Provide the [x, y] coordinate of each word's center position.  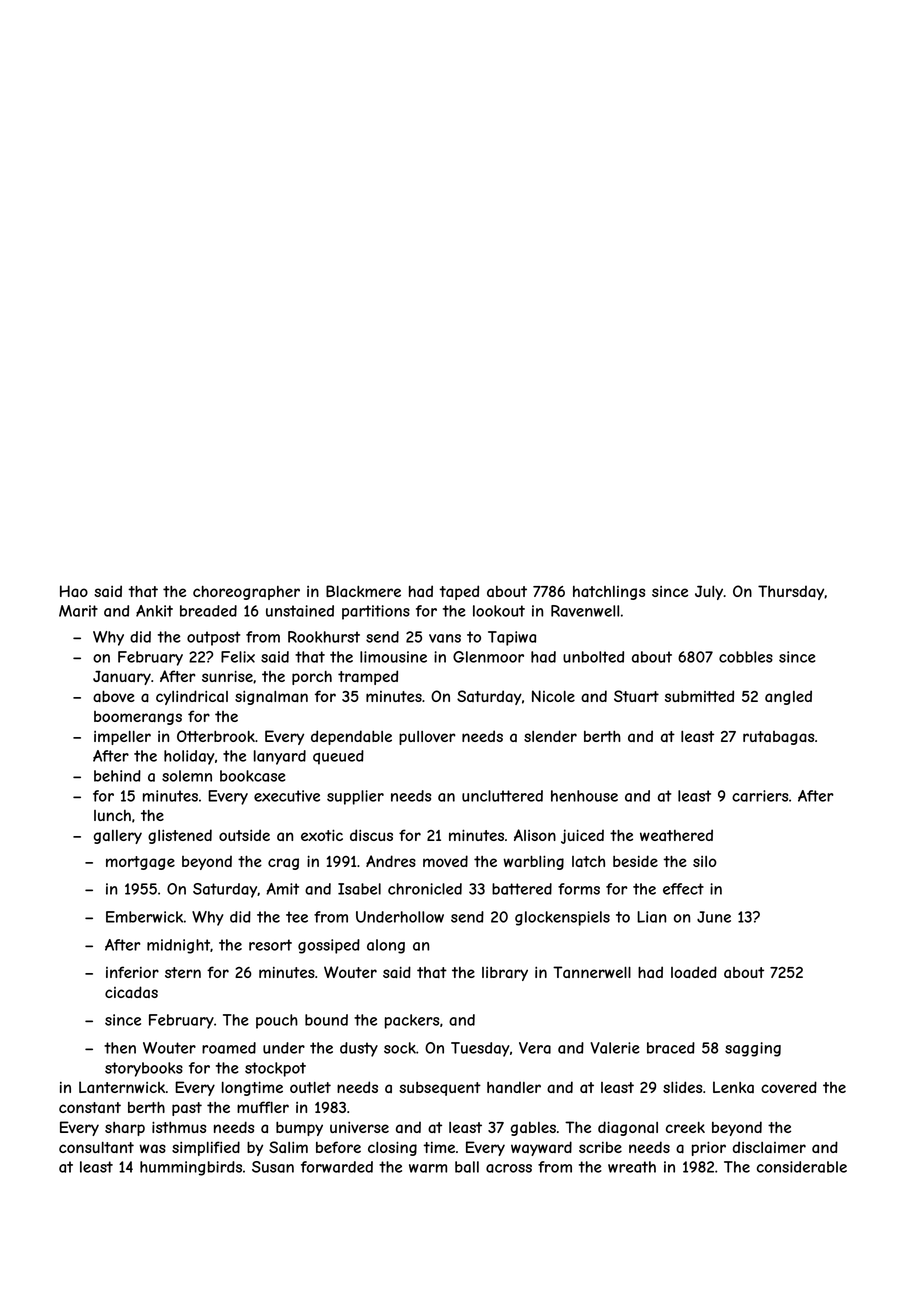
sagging [753, 1049]
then [120, 1048]
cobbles [746, 657]
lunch [112, 815]
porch [312, 678]
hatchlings [609, 593]
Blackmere [363, 591]
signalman [271, 697]
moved [445, 861]
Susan [273, 1167]
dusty [359, 1049]
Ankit [154, 611]
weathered [676, 835]
